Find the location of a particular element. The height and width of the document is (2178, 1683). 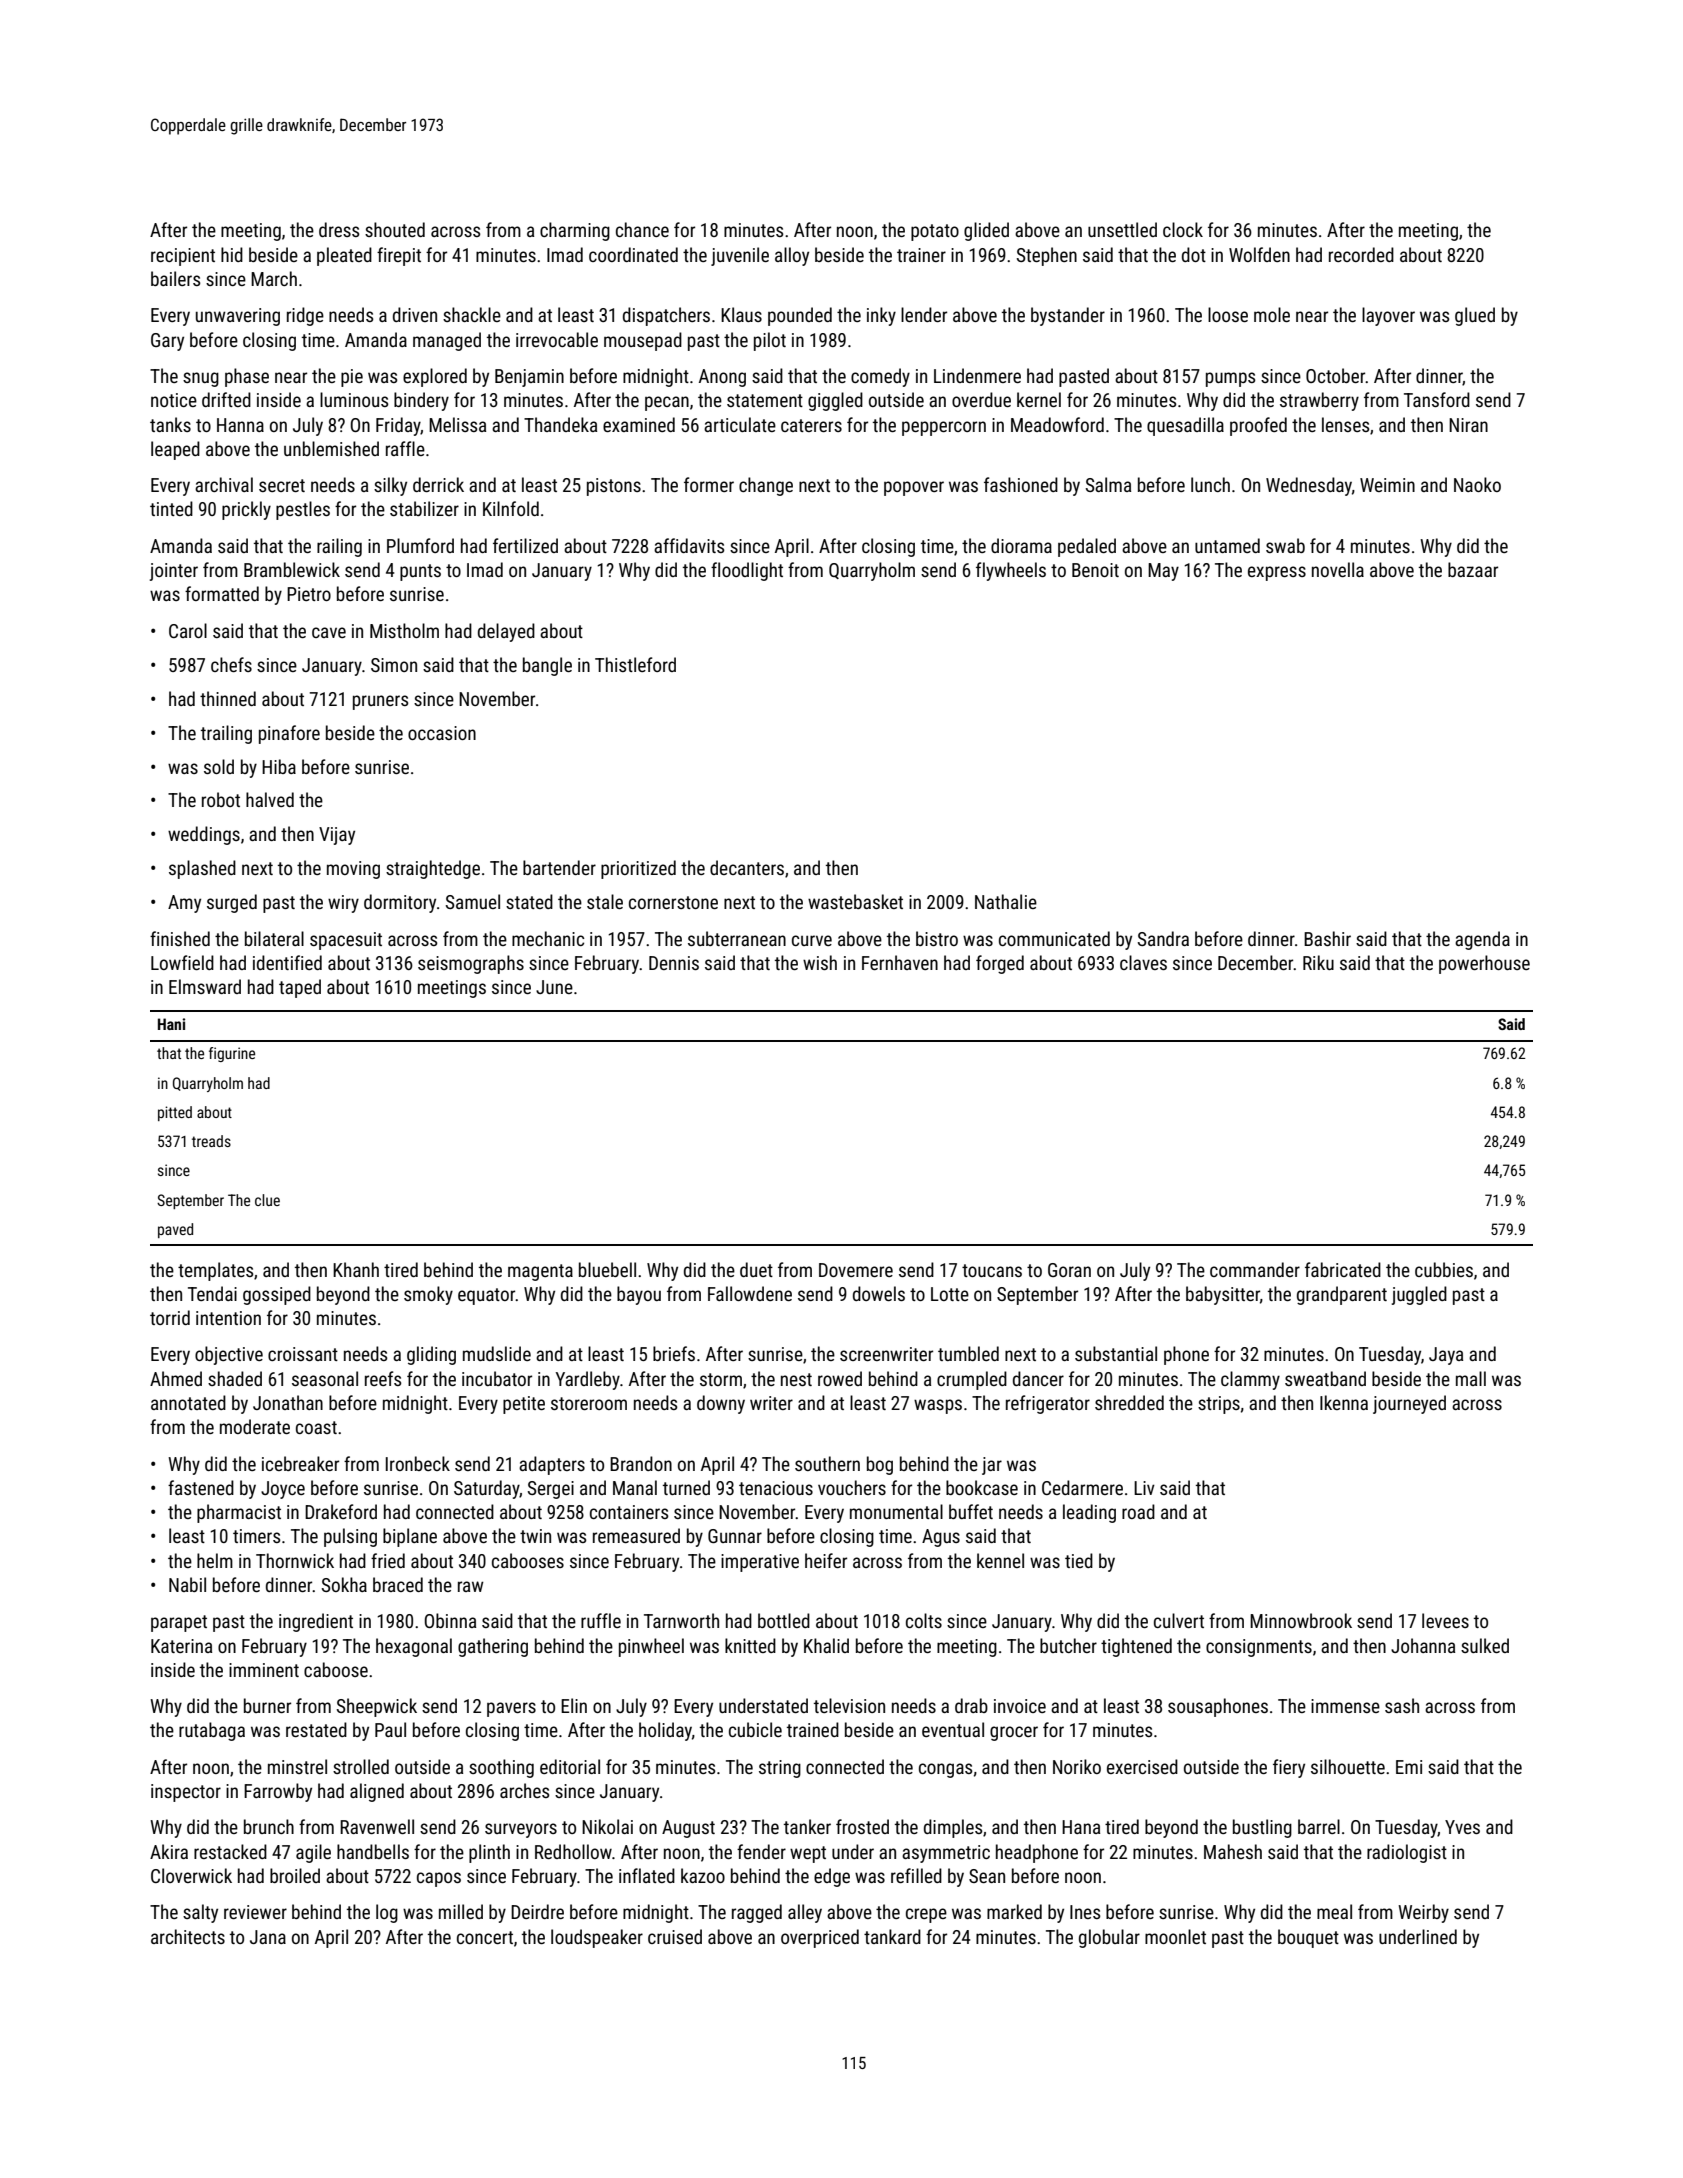

holiday is located at coordinates (665, 1731).
